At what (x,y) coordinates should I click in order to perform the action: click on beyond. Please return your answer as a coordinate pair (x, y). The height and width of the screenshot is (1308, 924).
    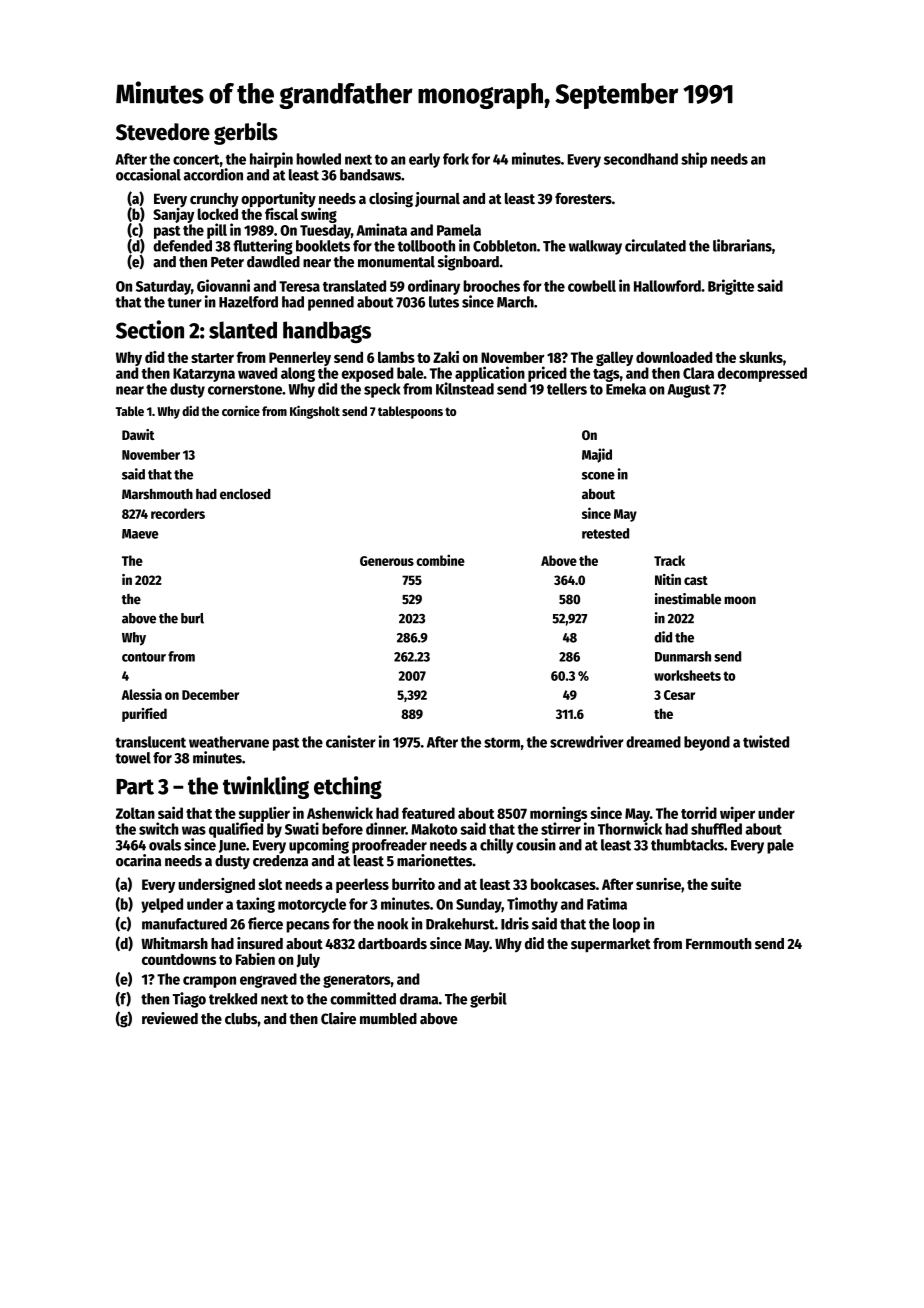
    Looking at the image, I should click on (707, 743).
